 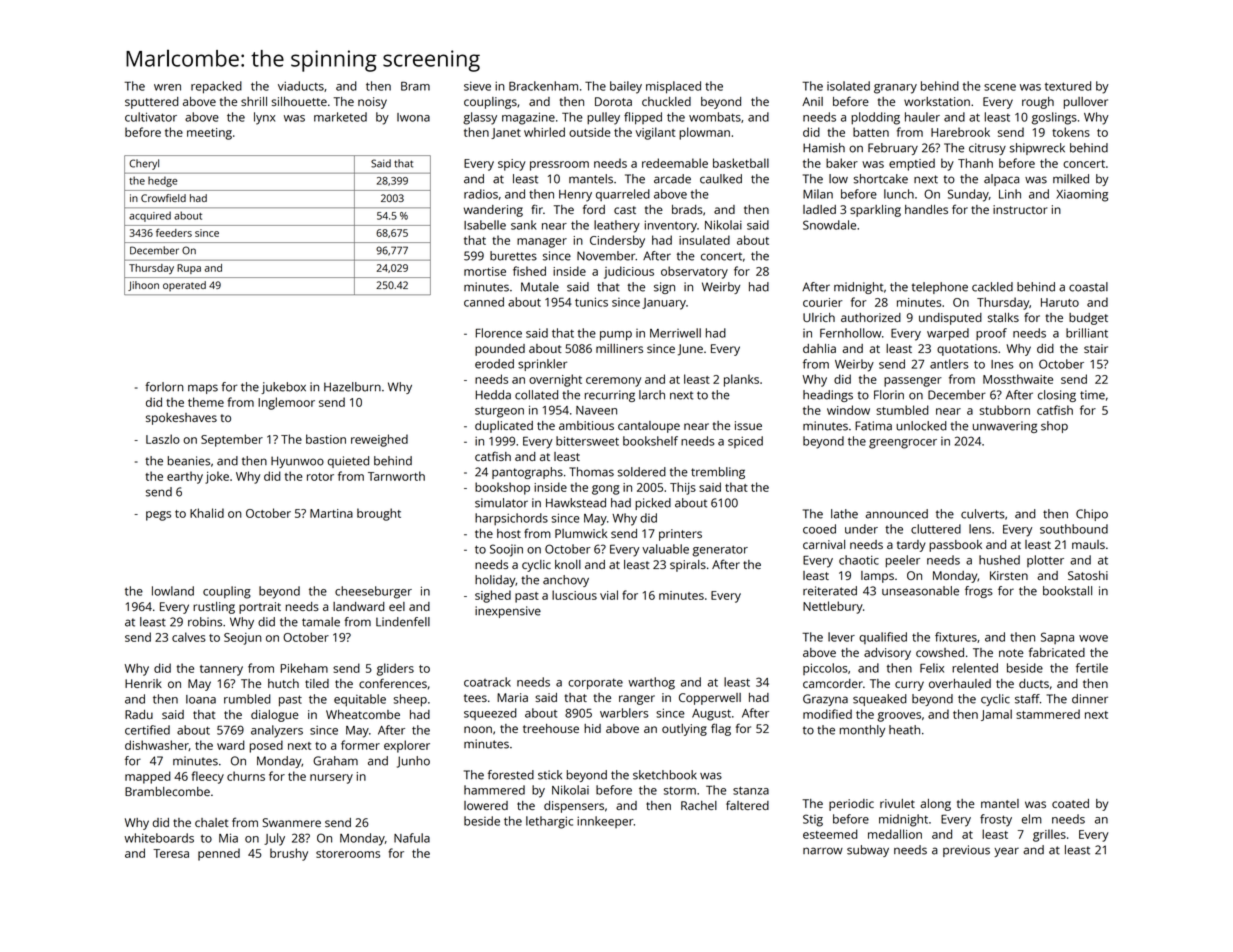 What do you see at coordinates (899, 717) in the document?
I see `grooves` at bounding box center [899, 717].
